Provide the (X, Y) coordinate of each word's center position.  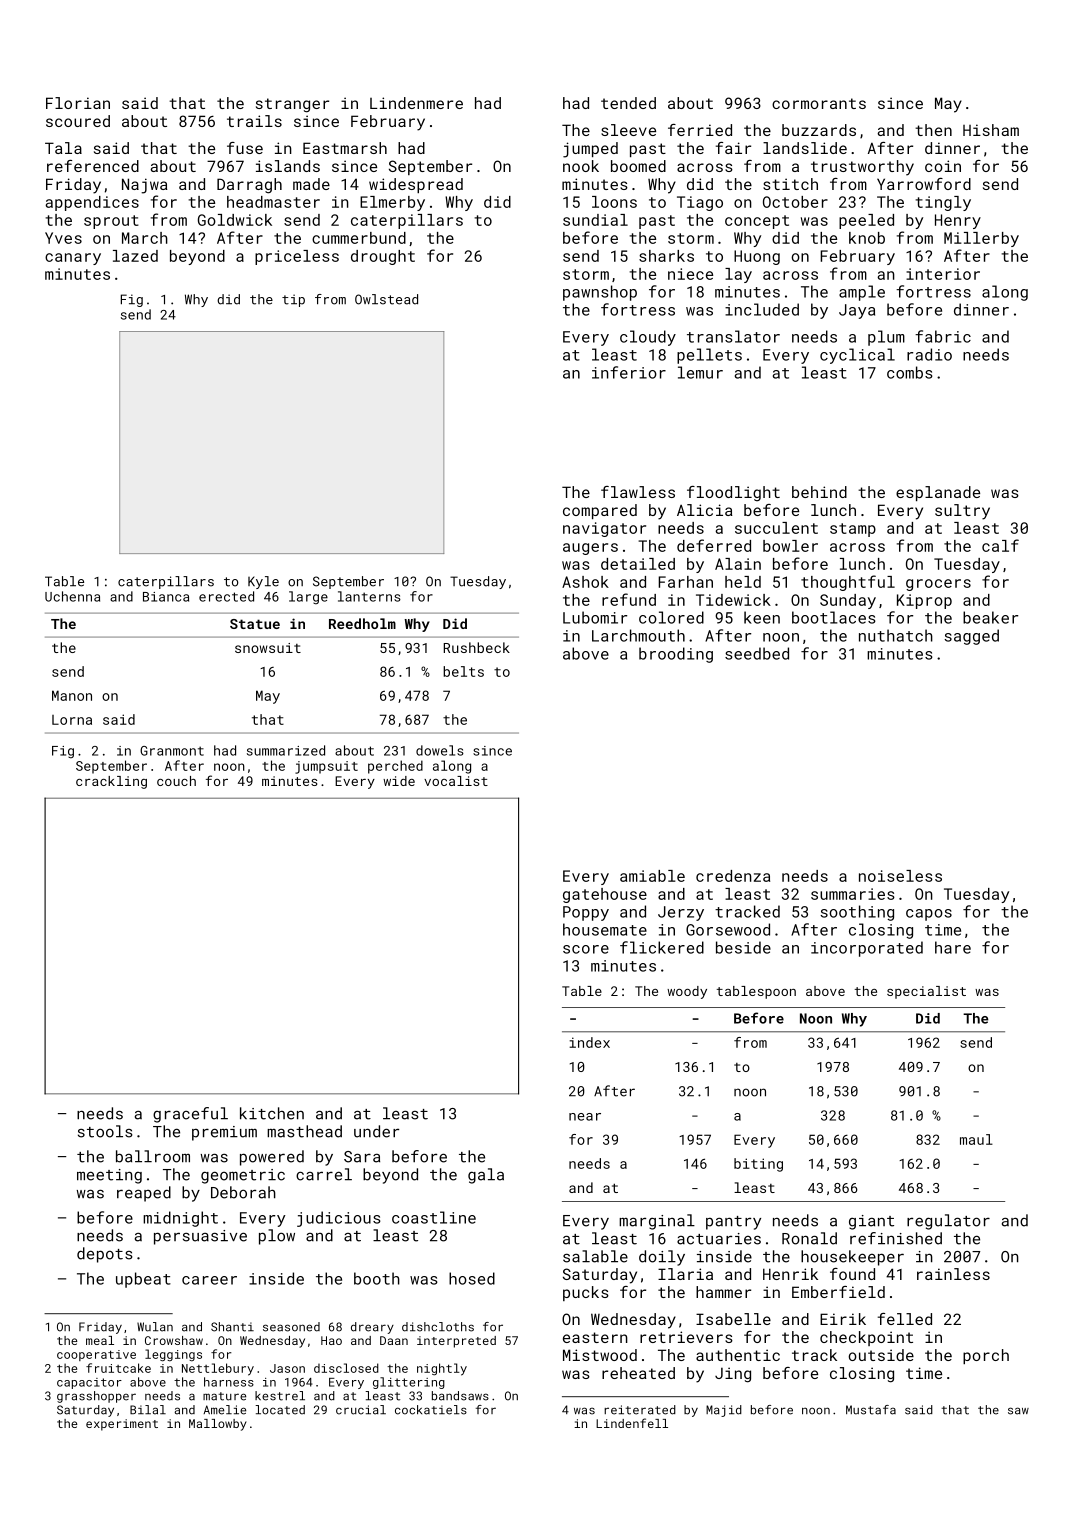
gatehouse (605, 895)
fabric (943, 336)
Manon (72, 695)
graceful (190, 1115)
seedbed (757, 653)
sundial (595, 220)
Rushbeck (477, 647)
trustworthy (862, 168)
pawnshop (600, 293)
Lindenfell (632, 1423)
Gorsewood (728, 929)
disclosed (346, 1368)
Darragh (249, 186)
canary (73, 259)
